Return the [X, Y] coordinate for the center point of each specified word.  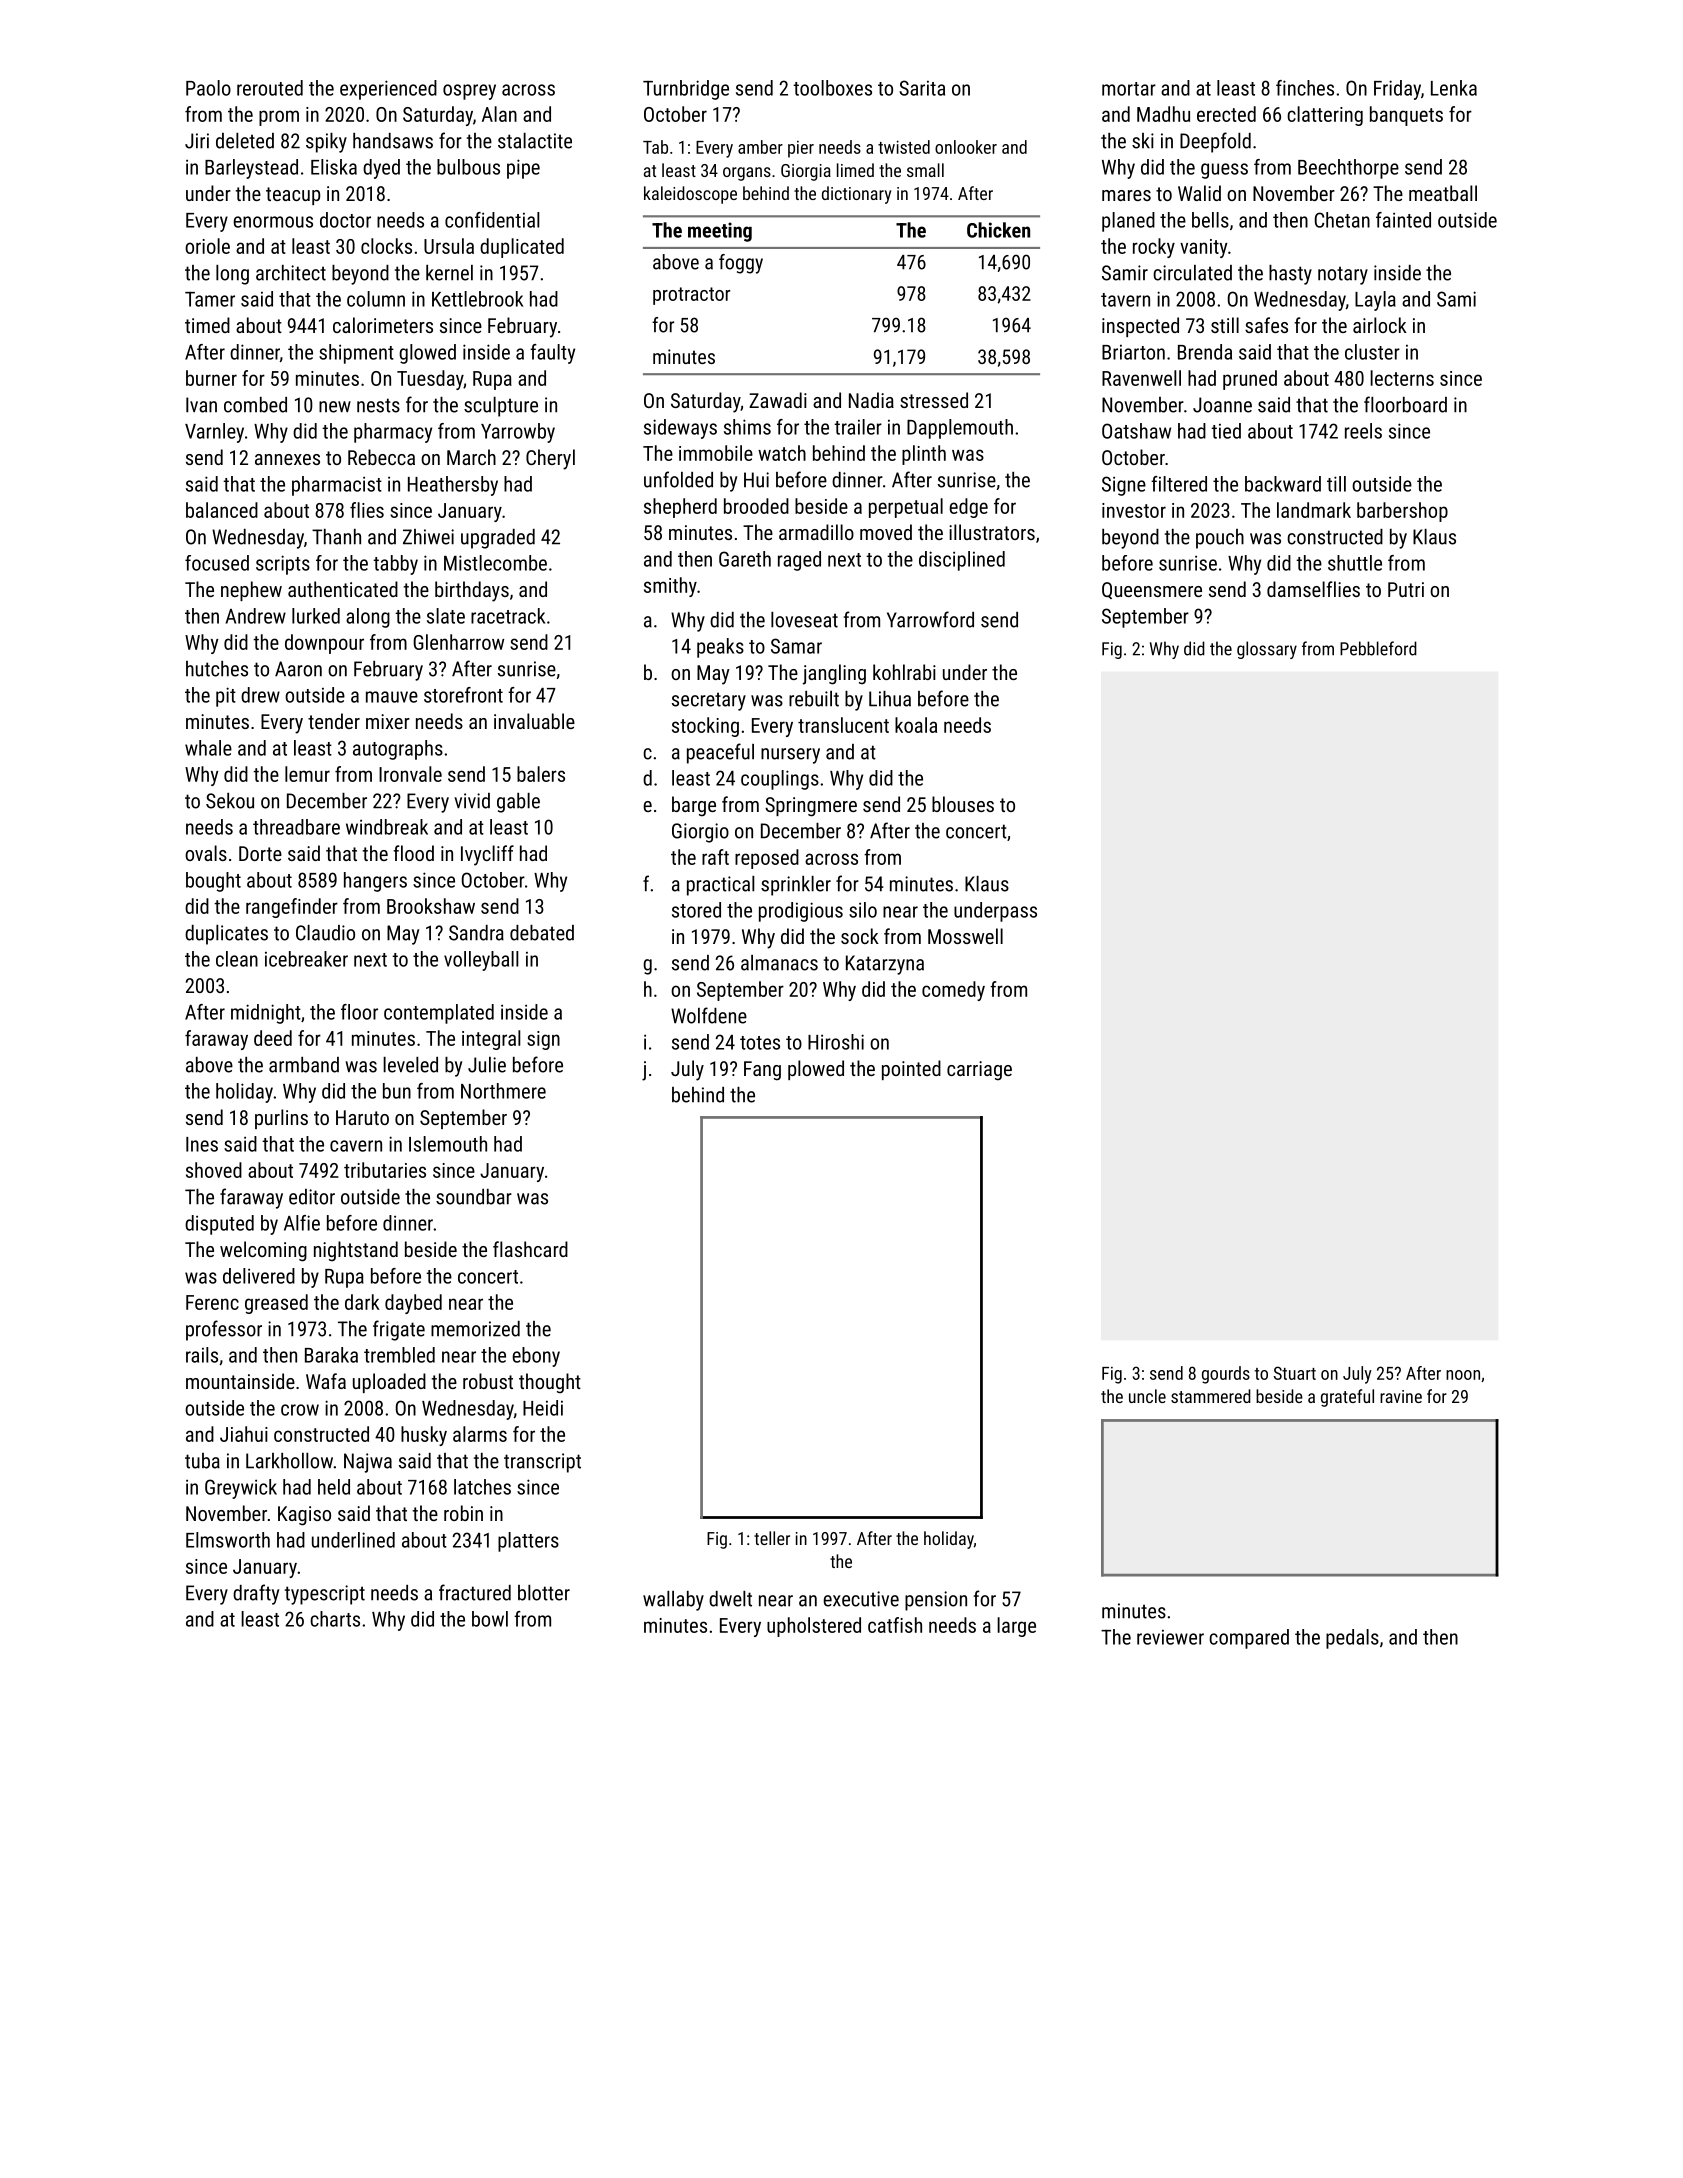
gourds [1226, 1375]
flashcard [530, 1249]
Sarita [922, 88]
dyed [381, 169]
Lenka [1454, 88]
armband [304, 1065]
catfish [895, 1625]
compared [1249, 1639]
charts [335, 1619]
